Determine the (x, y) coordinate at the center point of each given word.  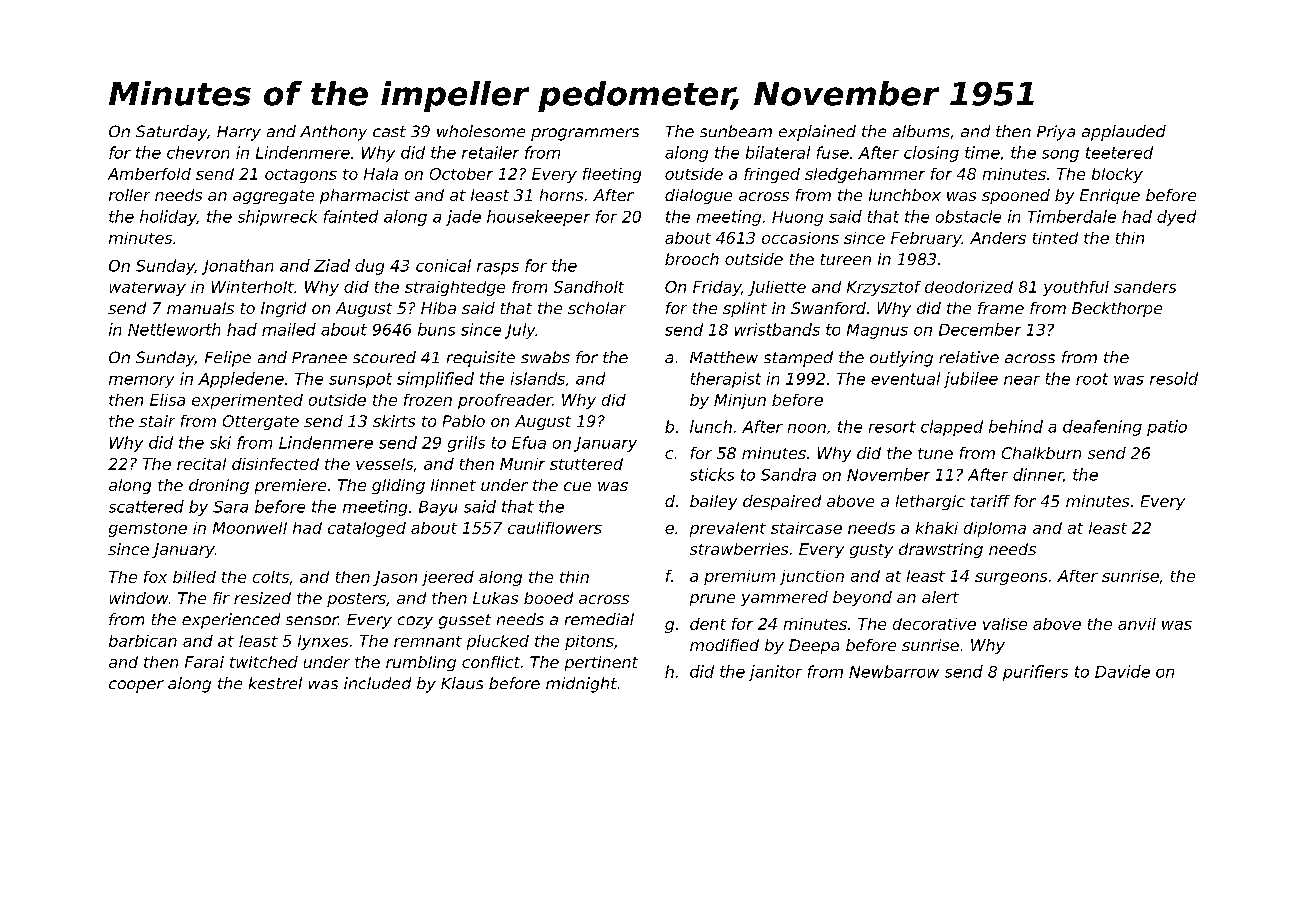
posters (356, 600)
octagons (301, 176)
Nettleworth (174, 329)
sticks (712, 474)
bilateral (778, 152)
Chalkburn (1041, 453)
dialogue (698, 196)
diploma (995, 529)
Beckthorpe (1117, 309)
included (377, 683)
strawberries (739, 549)
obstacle (968, 216)
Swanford (828, 308)
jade (463, 218)
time (982, 152)
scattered (146, 506)
